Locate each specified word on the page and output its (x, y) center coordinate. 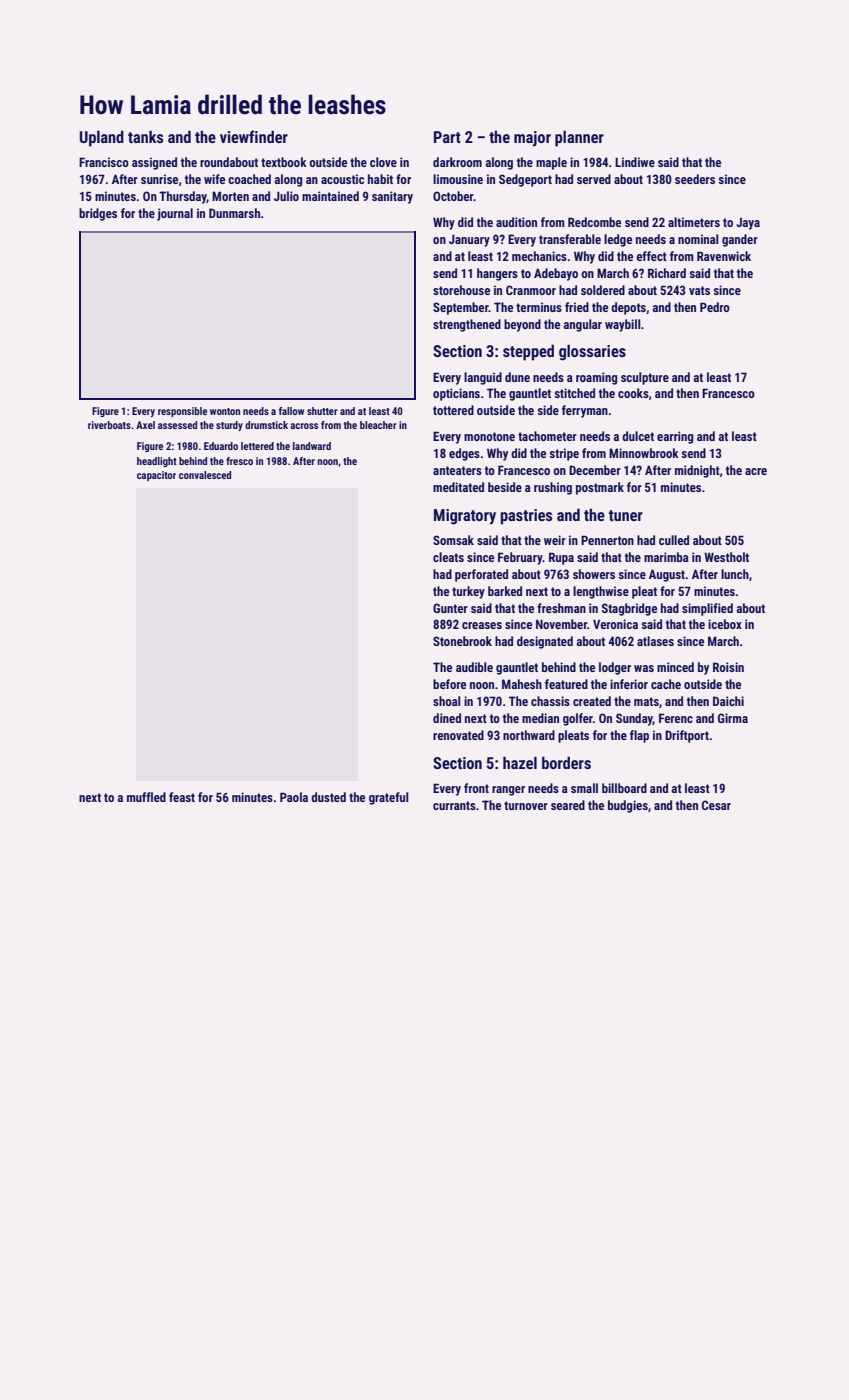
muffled (146, 797)
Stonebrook (462, 641)
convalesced (205, 475)
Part (447, 137)
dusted (328, 797)
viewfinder (254, 136)
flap (639, 736)
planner (579, 138)
